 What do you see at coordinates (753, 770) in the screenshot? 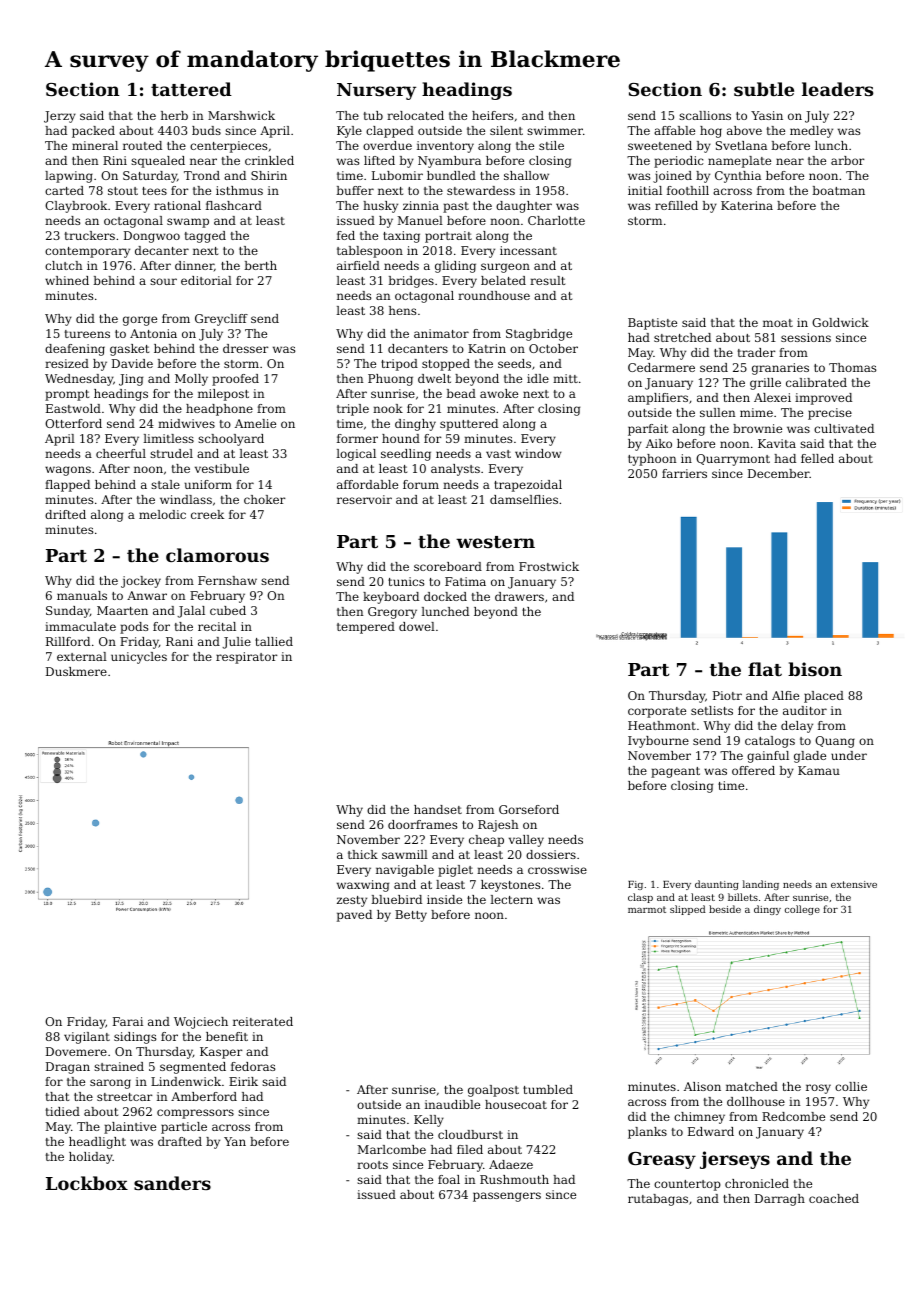
I see `offered` at bounding box center [753, 770].
